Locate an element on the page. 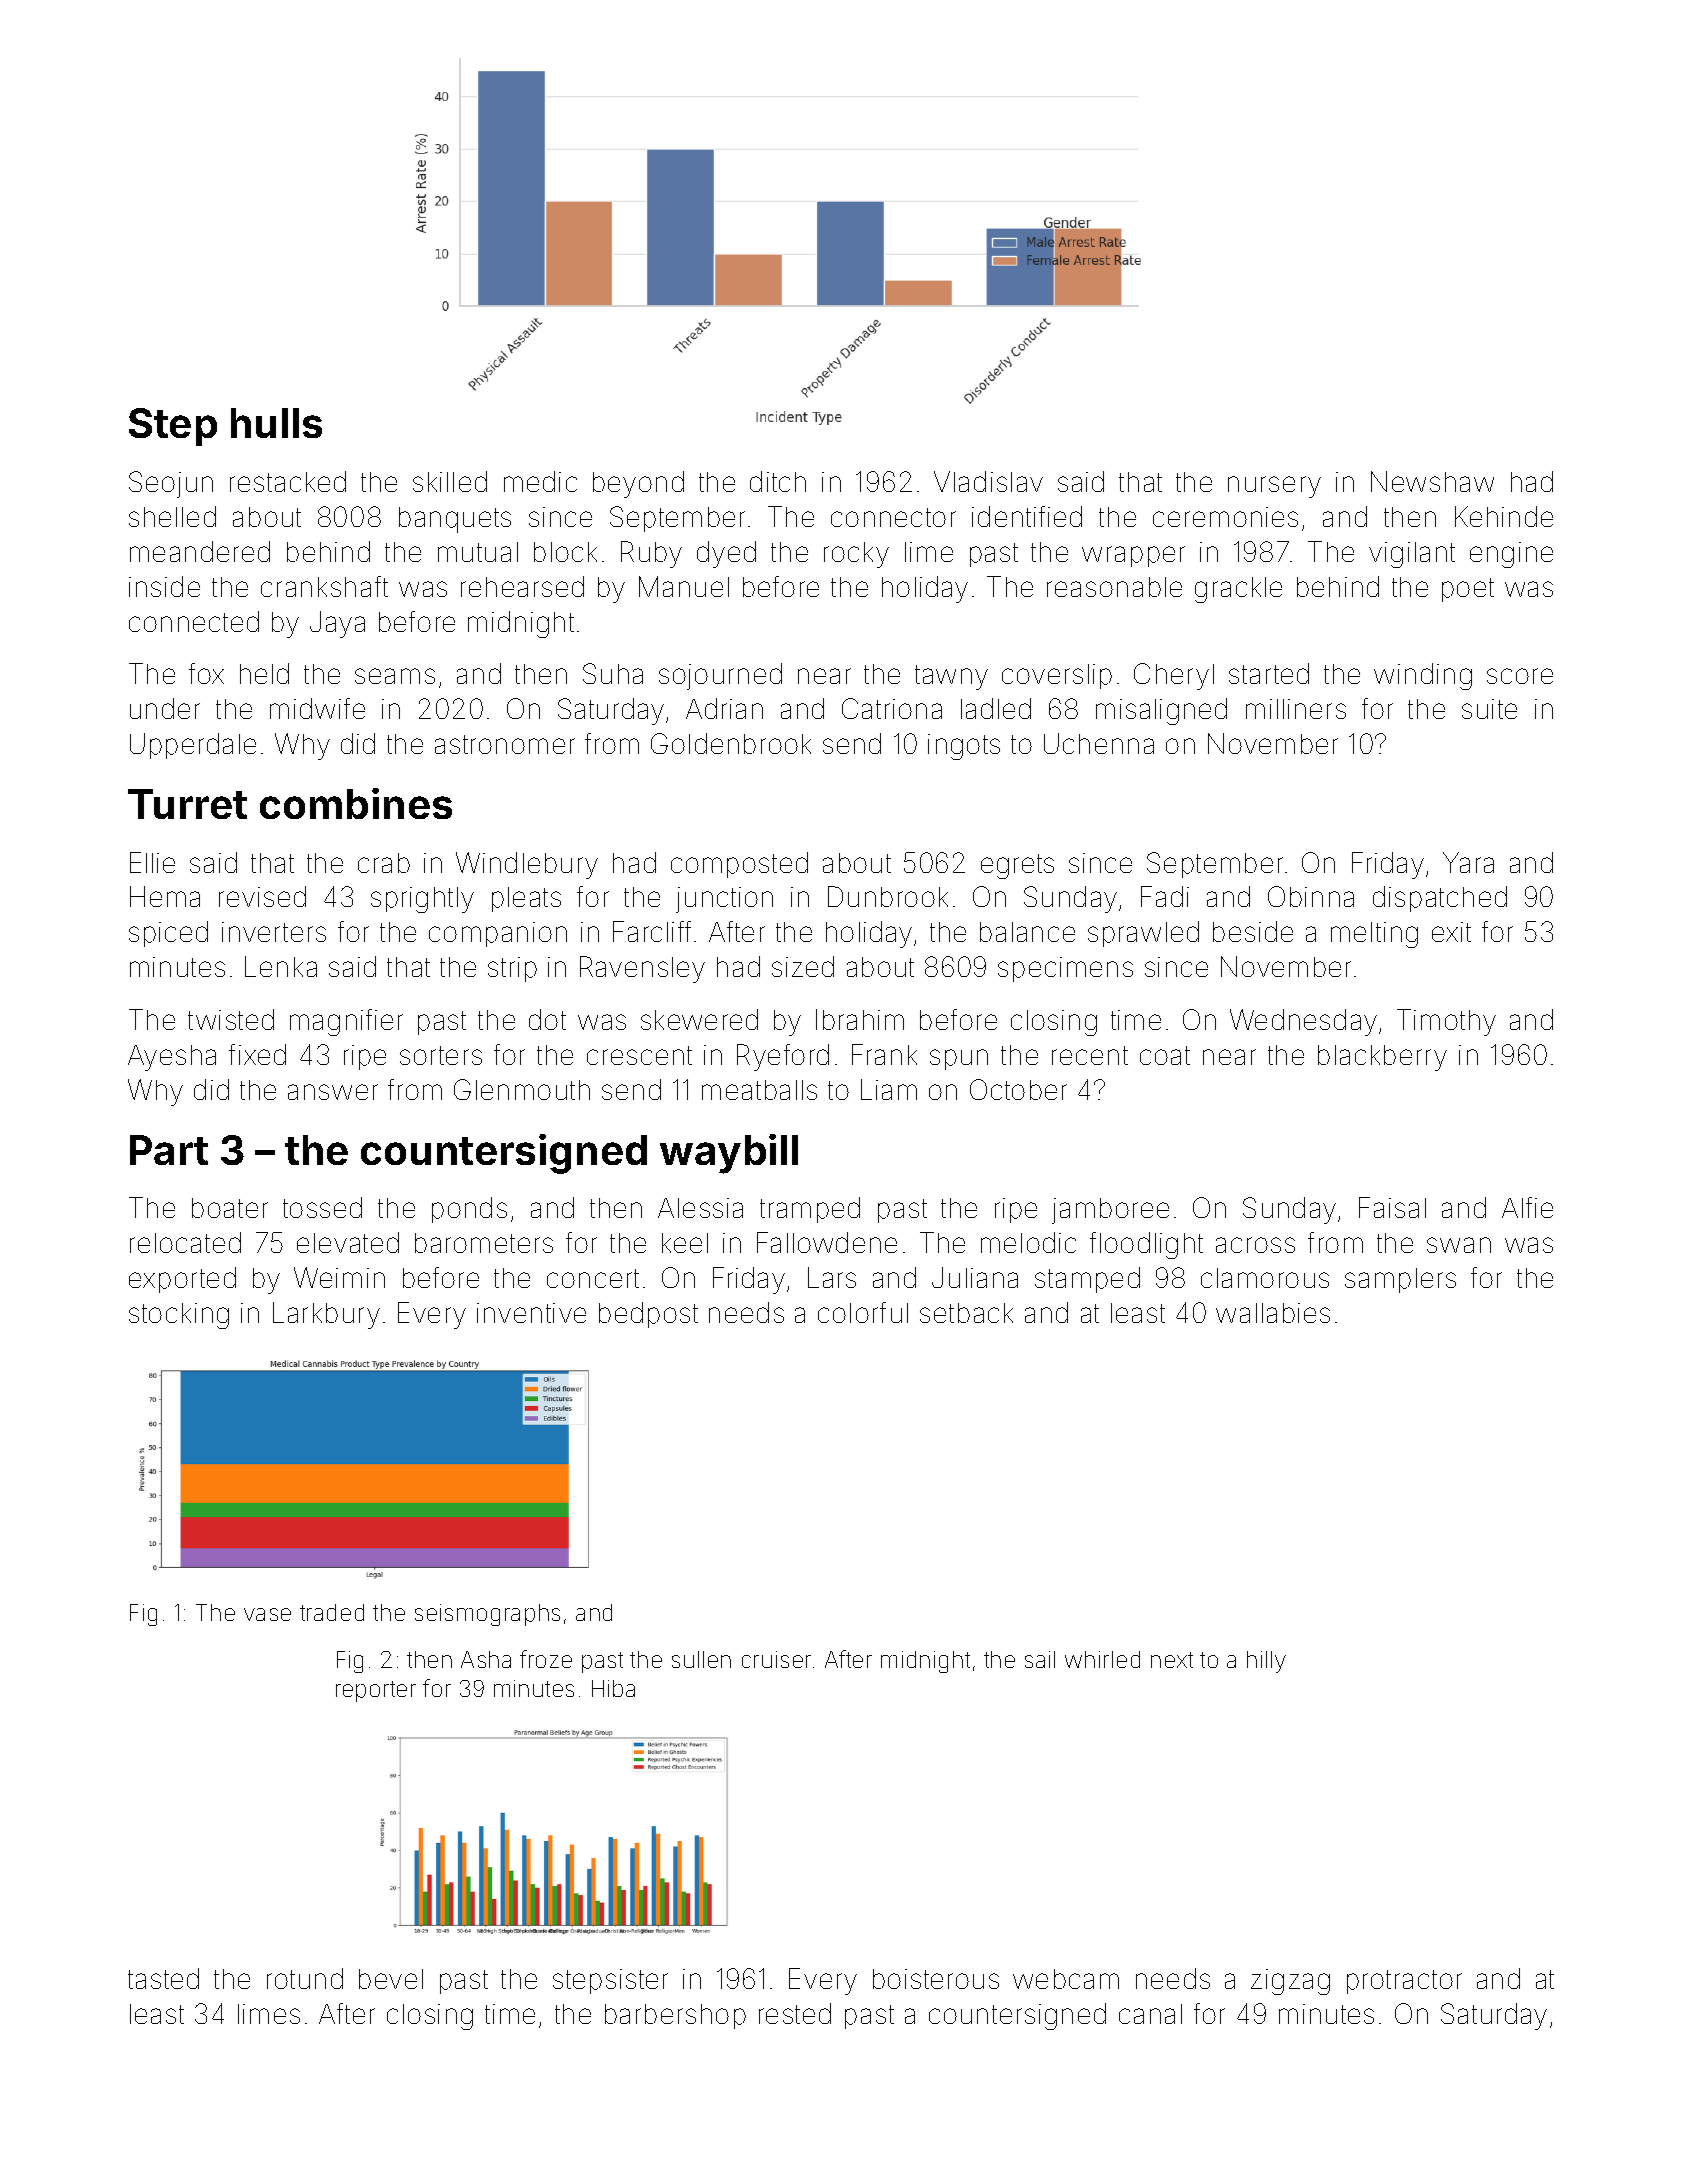 The height and width of the image is (2178, 1683). Adrian is located at coordinates (724, 708).
